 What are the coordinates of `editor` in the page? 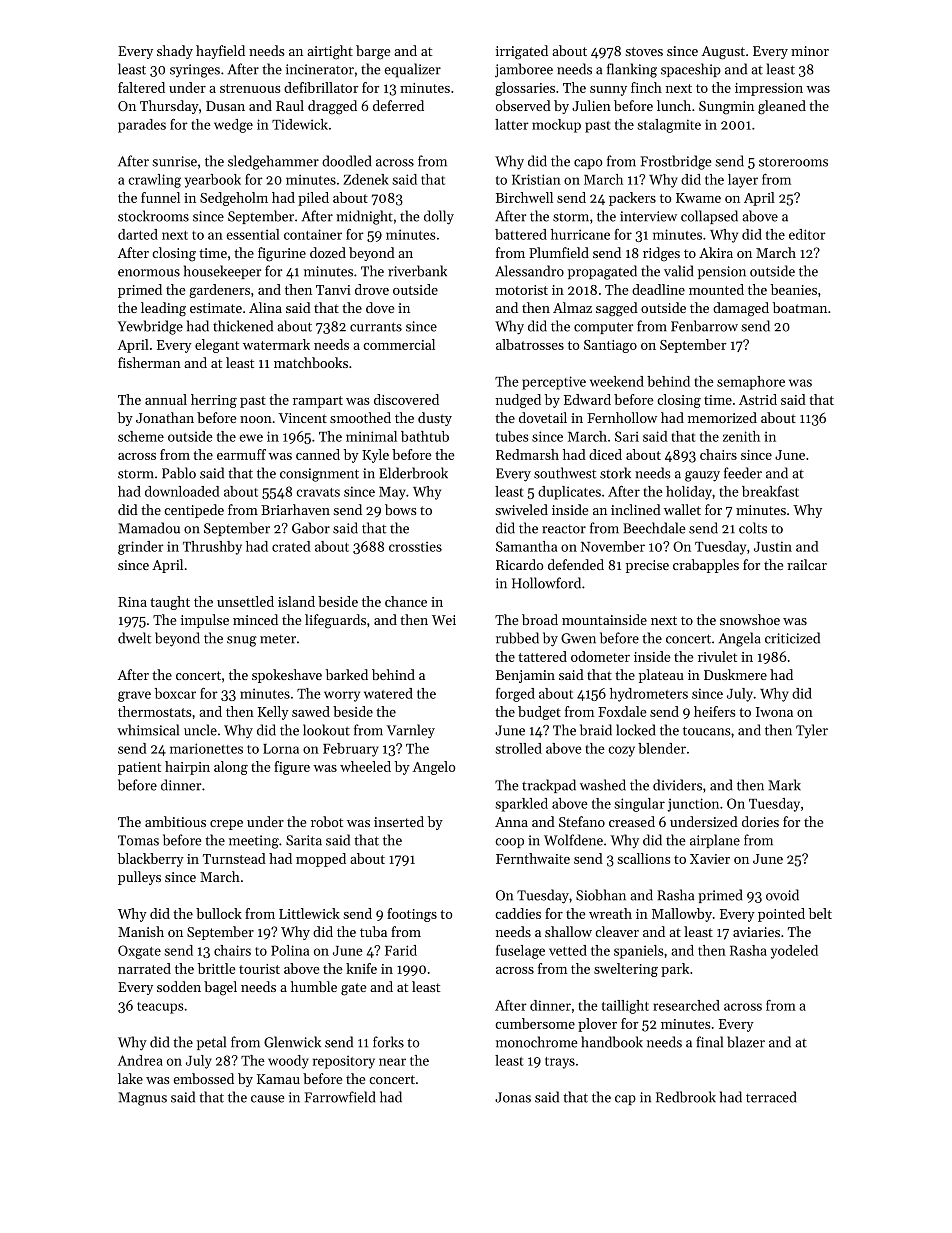 It's located at (807, 234).
